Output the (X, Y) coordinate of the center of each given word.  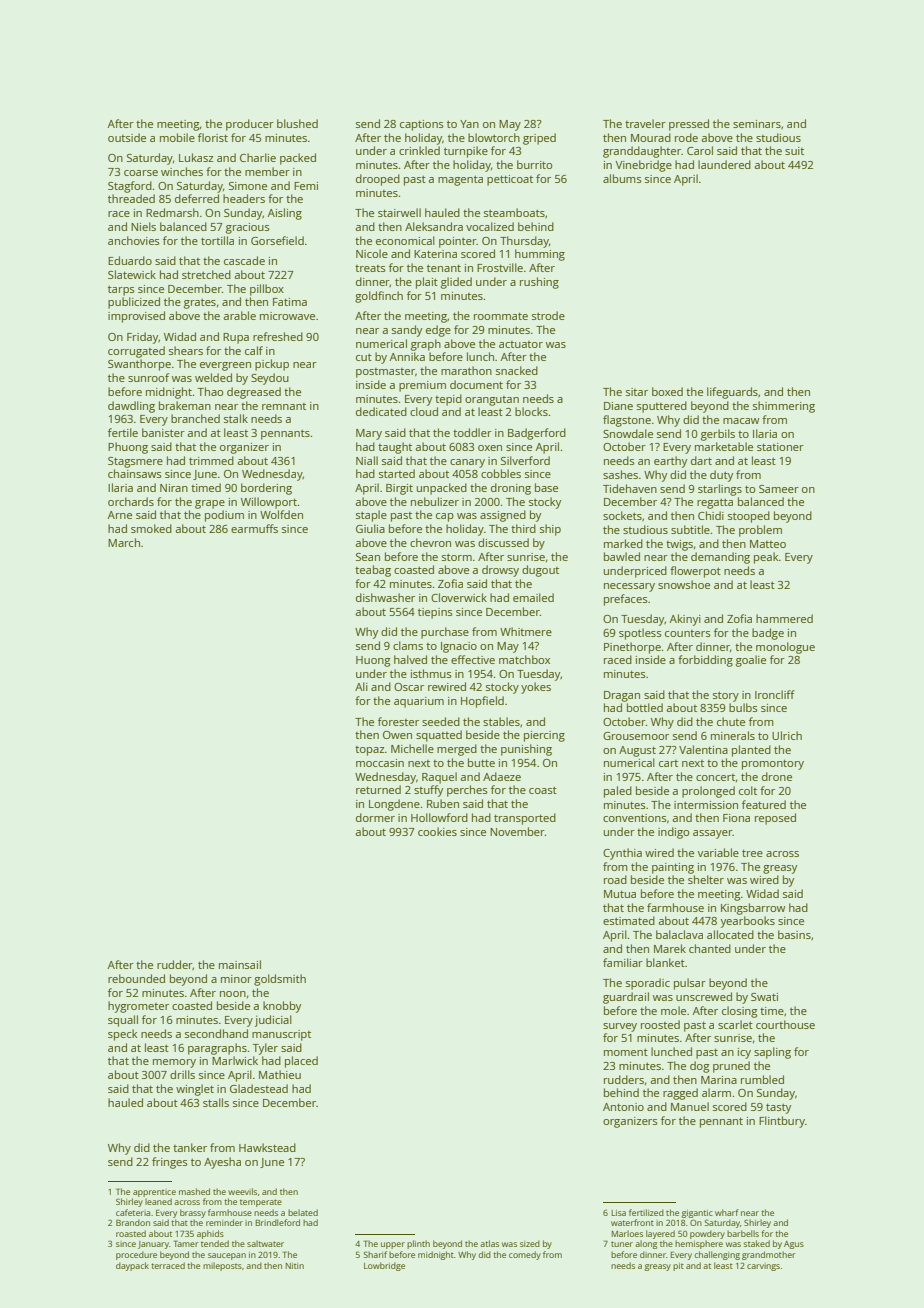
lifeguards (732, 393)
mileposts (222, 1266)
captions (422, 125)
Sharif (375, 1254)
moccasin (380, 763)
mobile (177, 137)
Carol (700, 150)
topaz (370, 751)
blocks (531, 411)
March (124, 542)
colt (748, 790)
